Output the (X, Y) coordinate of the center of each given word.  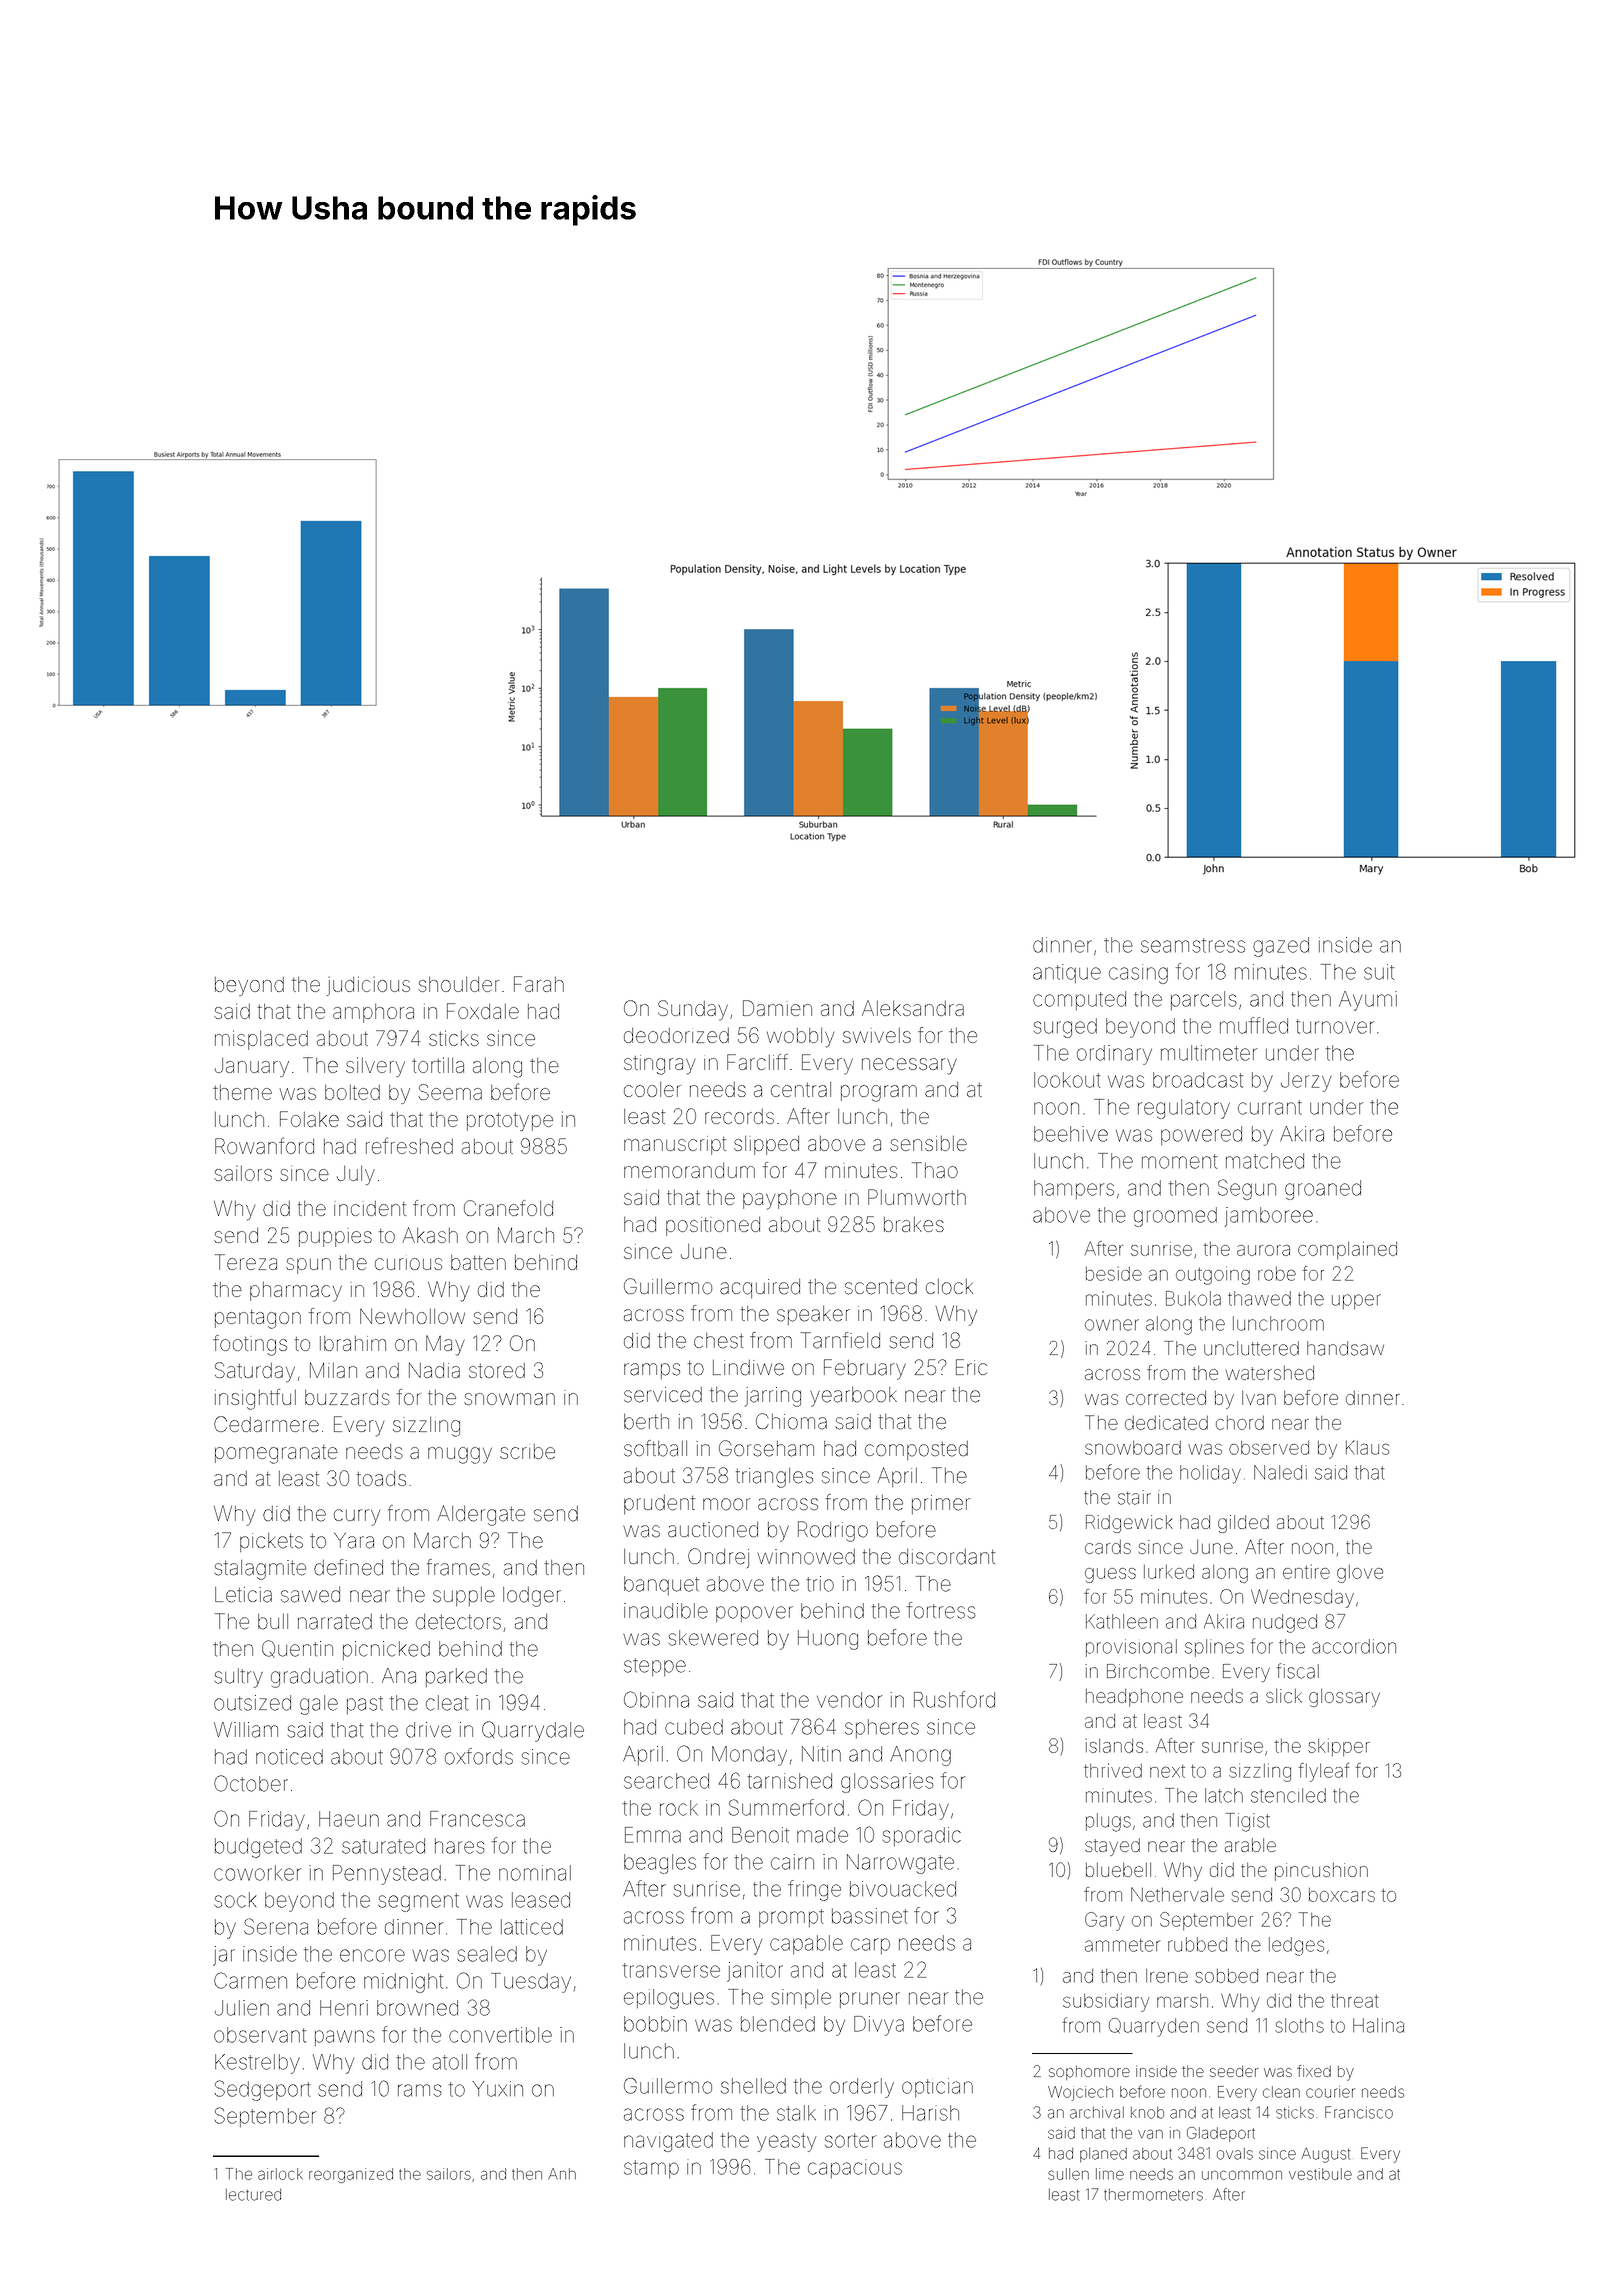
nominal (535, 1873)
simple (801, 1998)
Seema (450, 1092)
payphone (790, 1200)
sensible (928, 1143)
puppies (335, 1237)
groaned (1323, 1190)
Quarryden (1154, 2027)
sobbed (1226, 1976)
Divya (879, 2026)
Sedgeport (262, 2090)
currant (1270, 1107)
